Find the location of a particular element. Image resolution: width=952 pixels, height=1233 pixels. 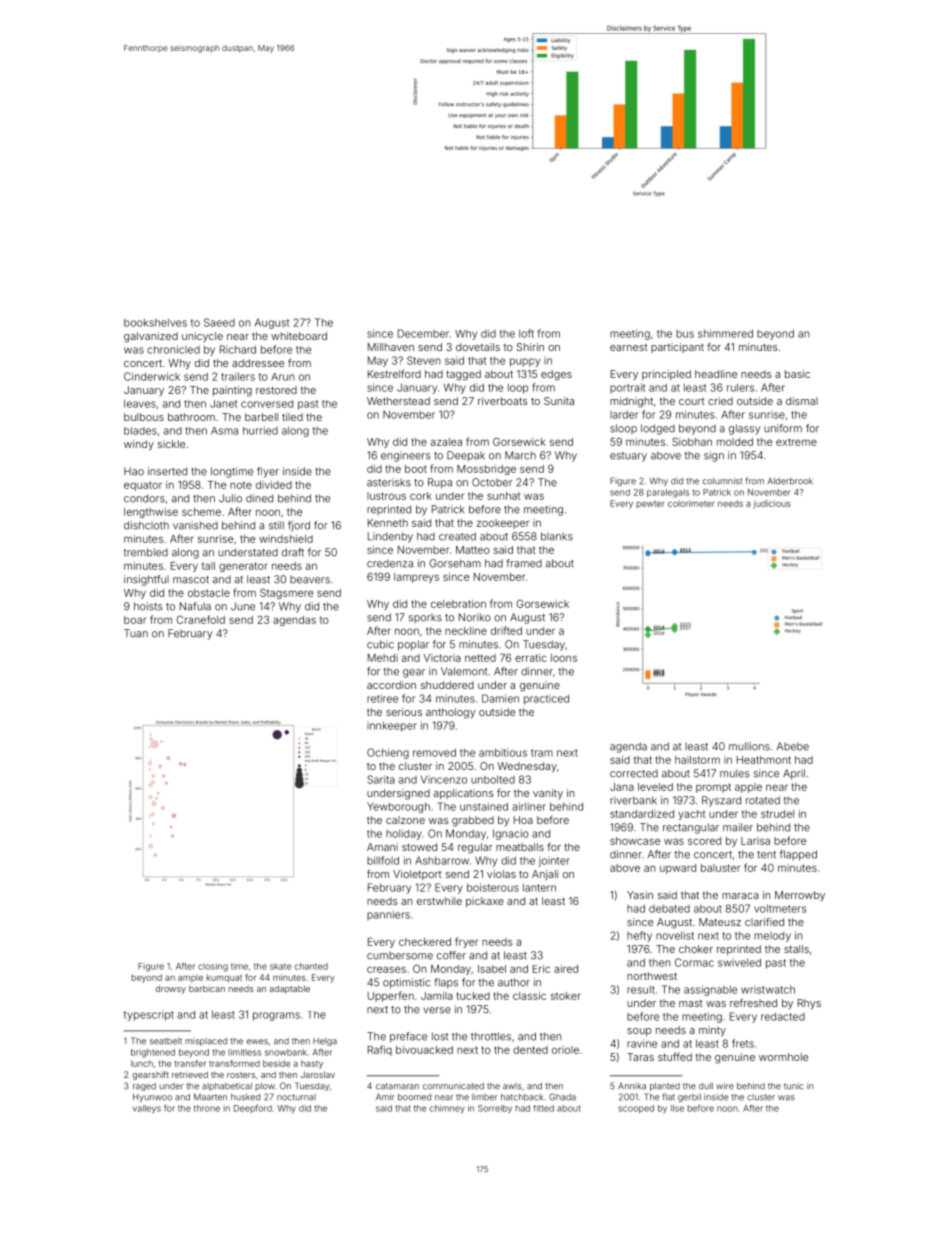

Mehdi is located at coordinates (383, 658).
